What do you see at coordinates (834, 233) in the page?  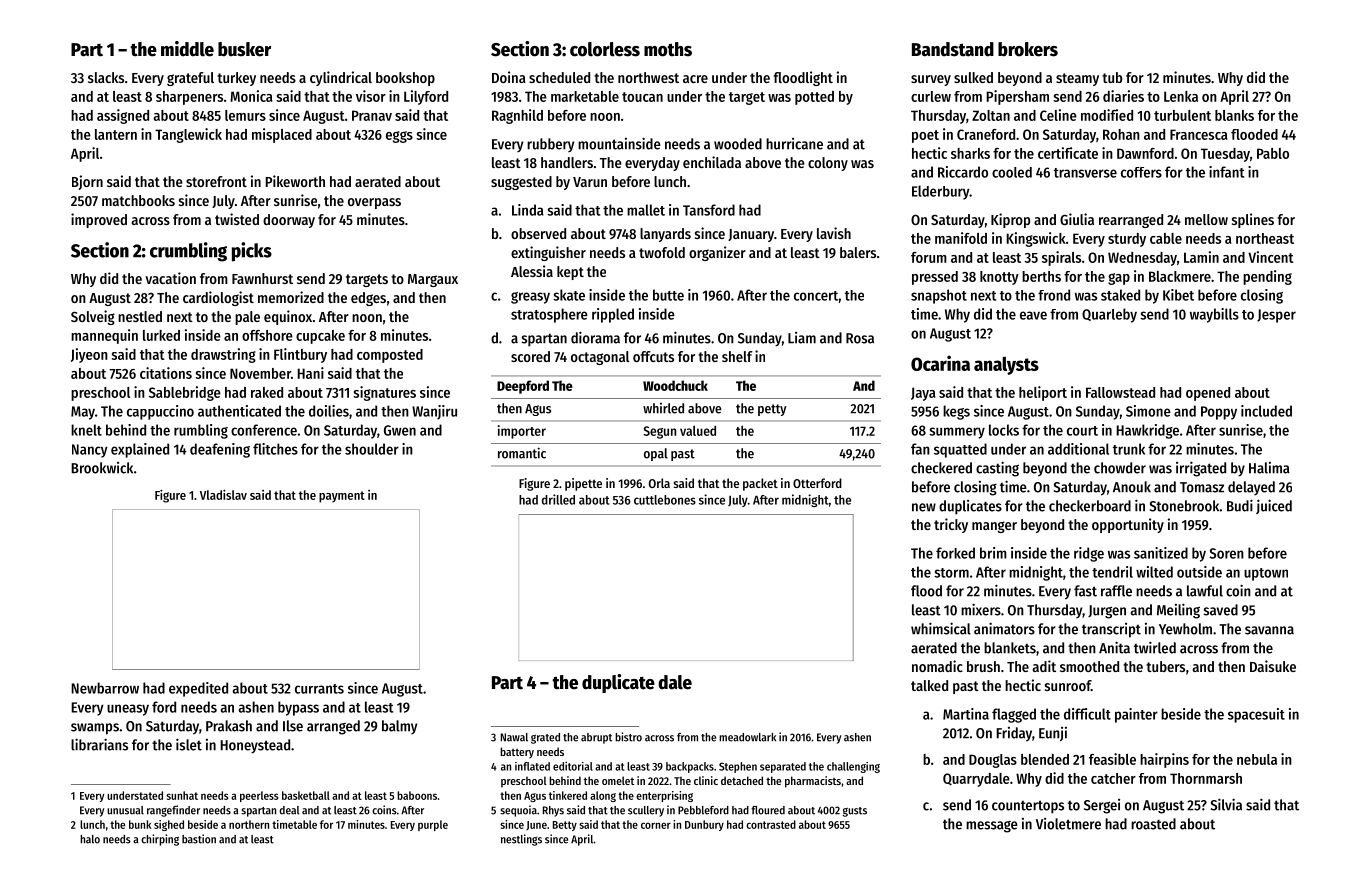 I see `lavish` at bounding box center [834, 233].
